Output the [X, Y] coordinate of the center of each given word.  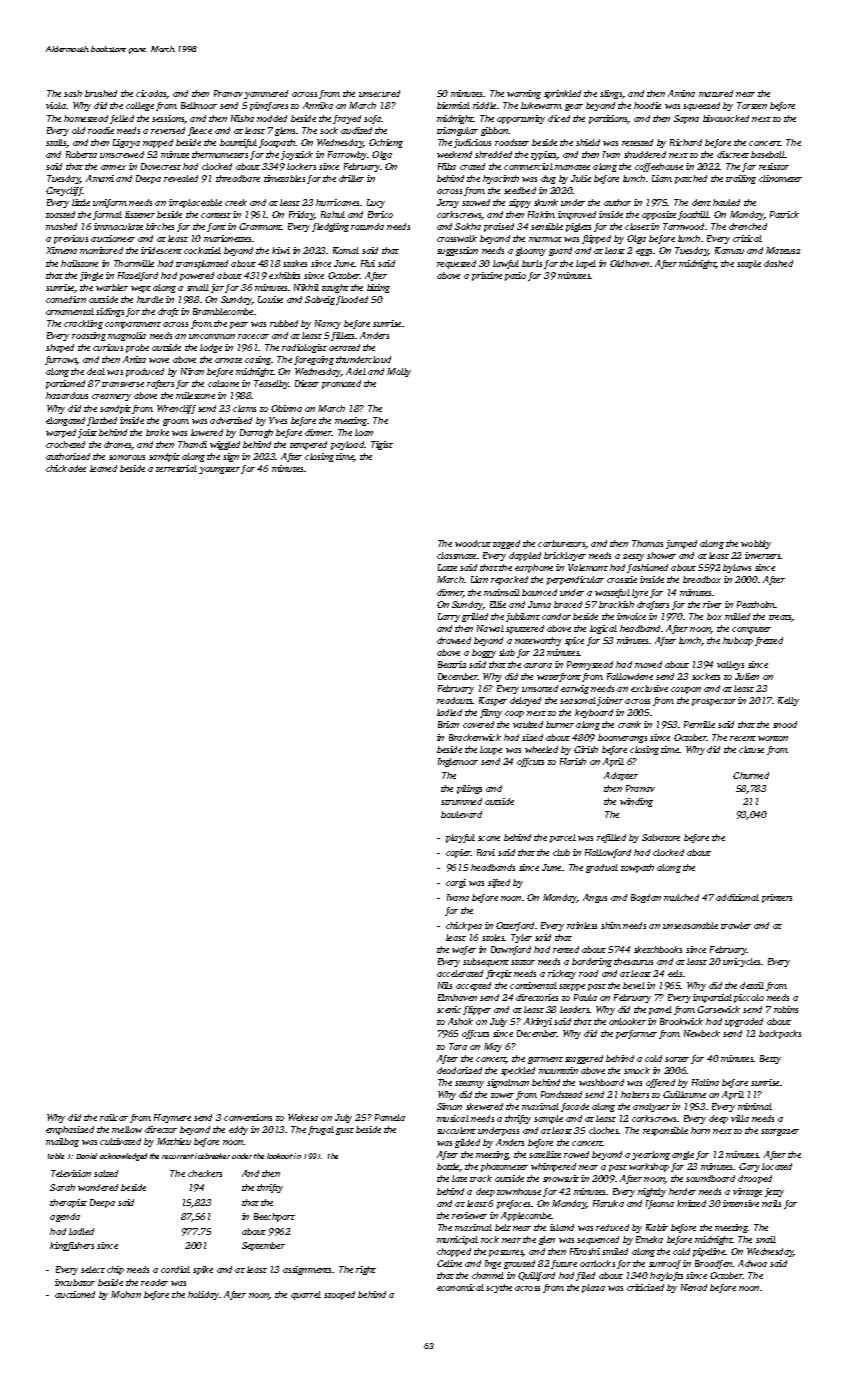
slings [611, 94]
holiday [204, 1295]
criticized [645, 1287]
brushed [101, 93]
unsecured [379, 93]
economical [460, 1287]
